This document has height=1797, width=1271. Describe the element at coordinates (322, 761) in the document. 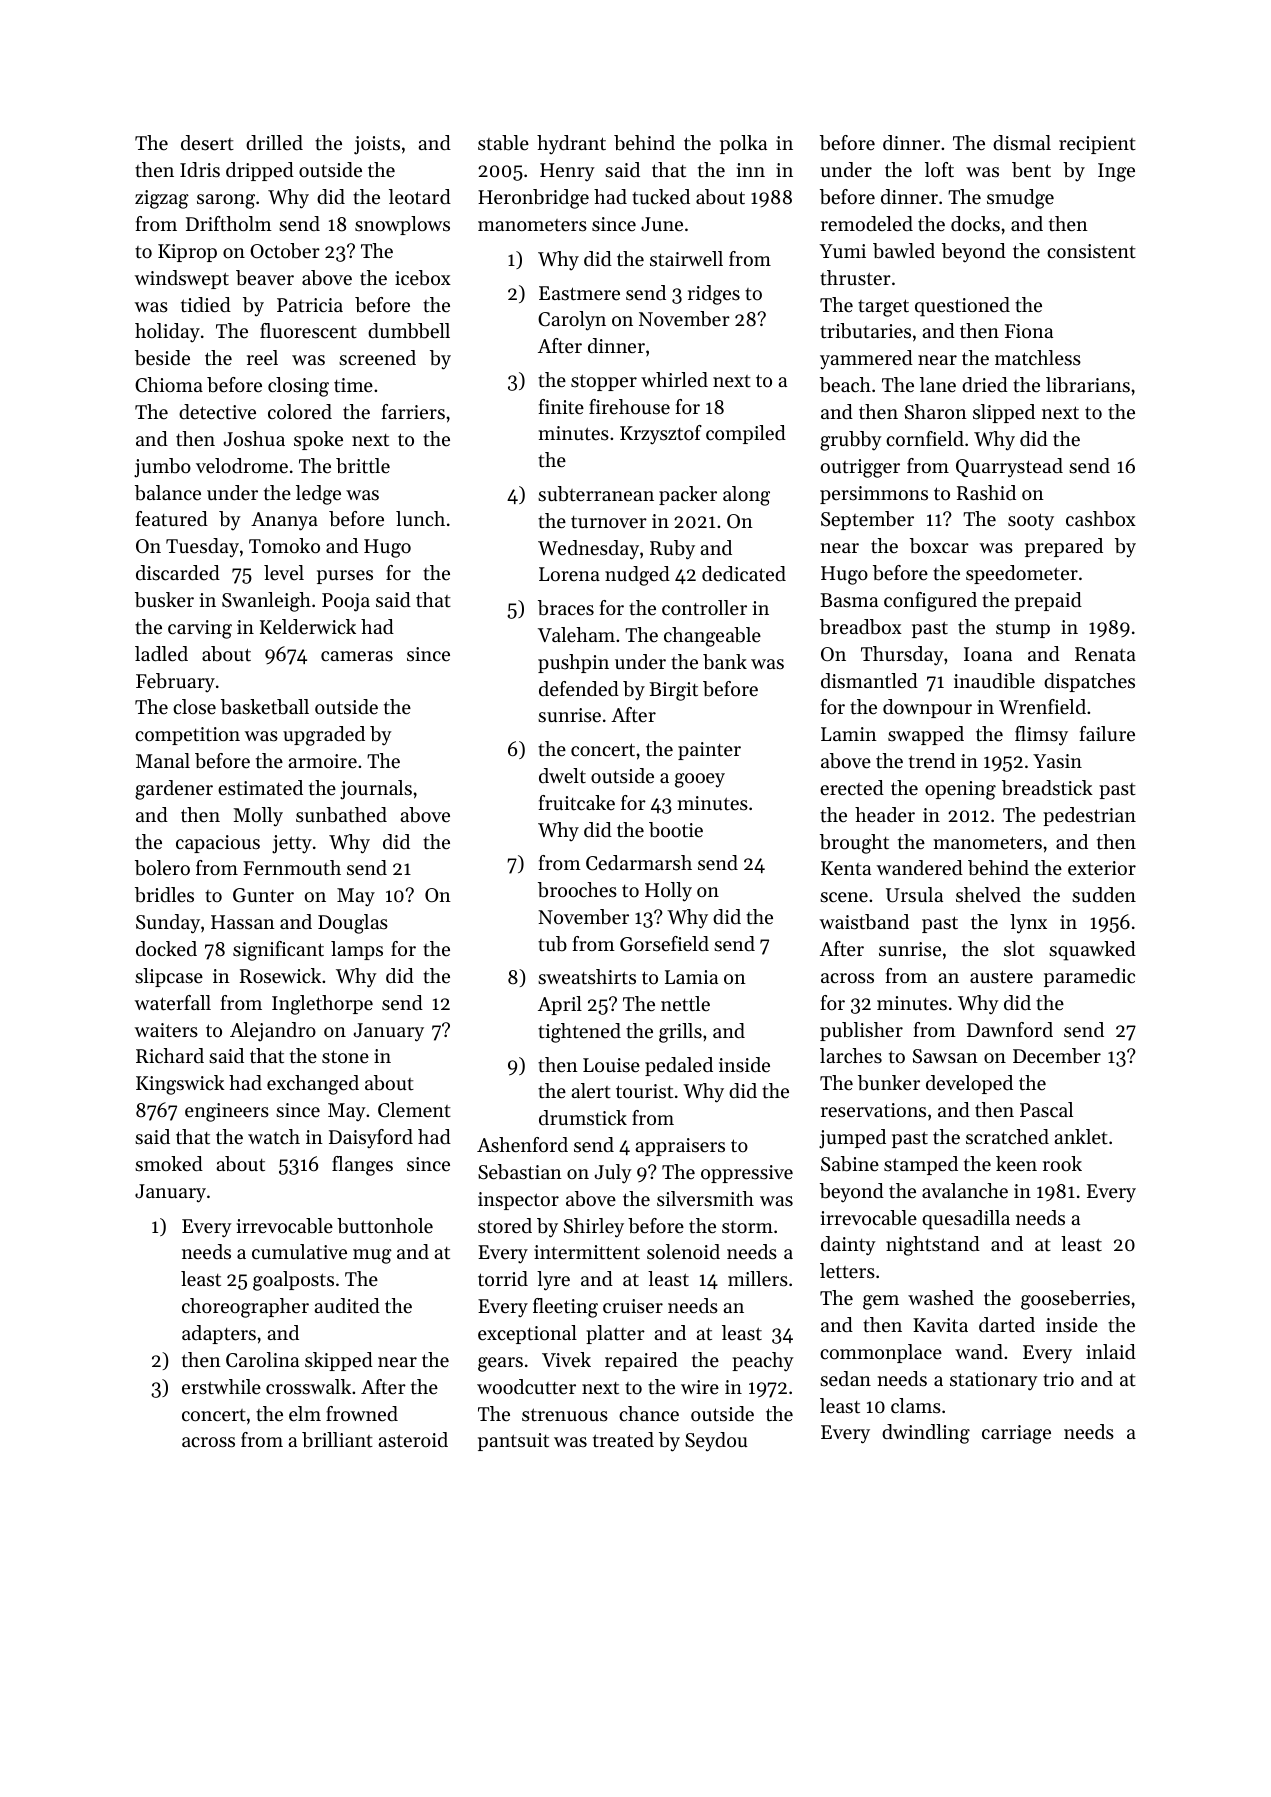

I see `armoire` at that location.
